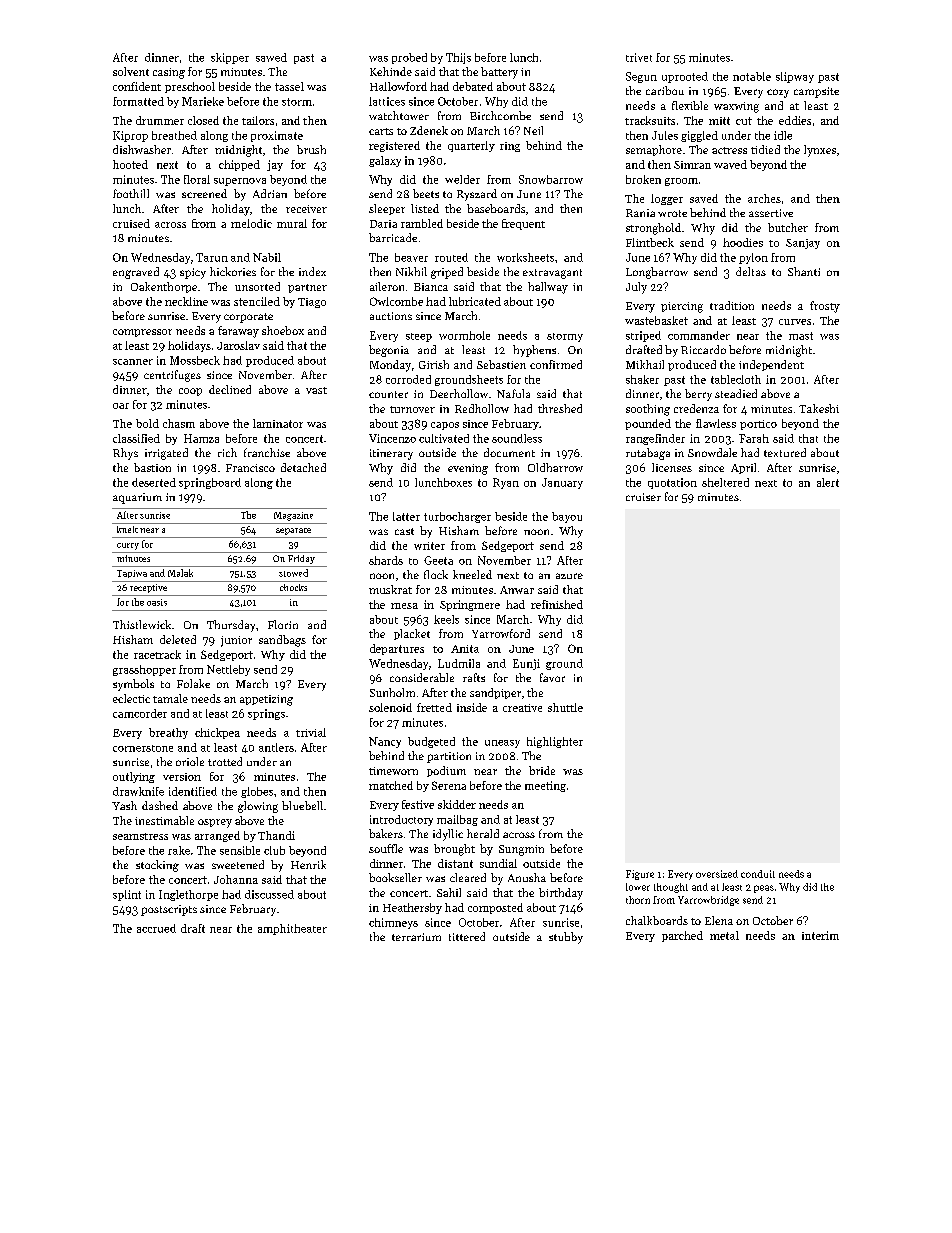 Image resolution: width=952 pixels, height=1233 pixels. What do you see at coordinates (465, 649) in the screenshot?
I see `Anita` at bounding box center [465, 649].
